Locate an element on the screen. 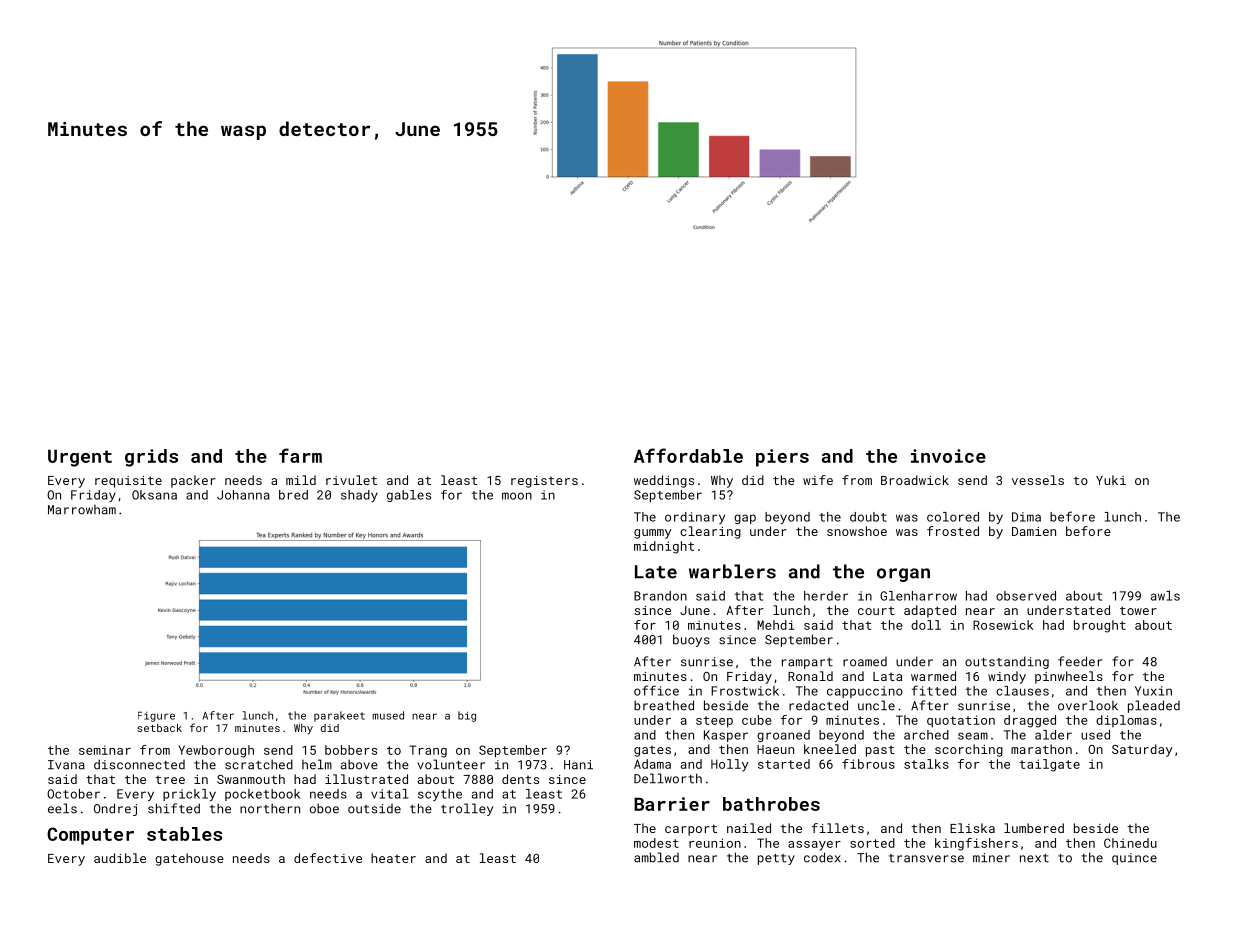  Late is located at coordinates (656, 572).
